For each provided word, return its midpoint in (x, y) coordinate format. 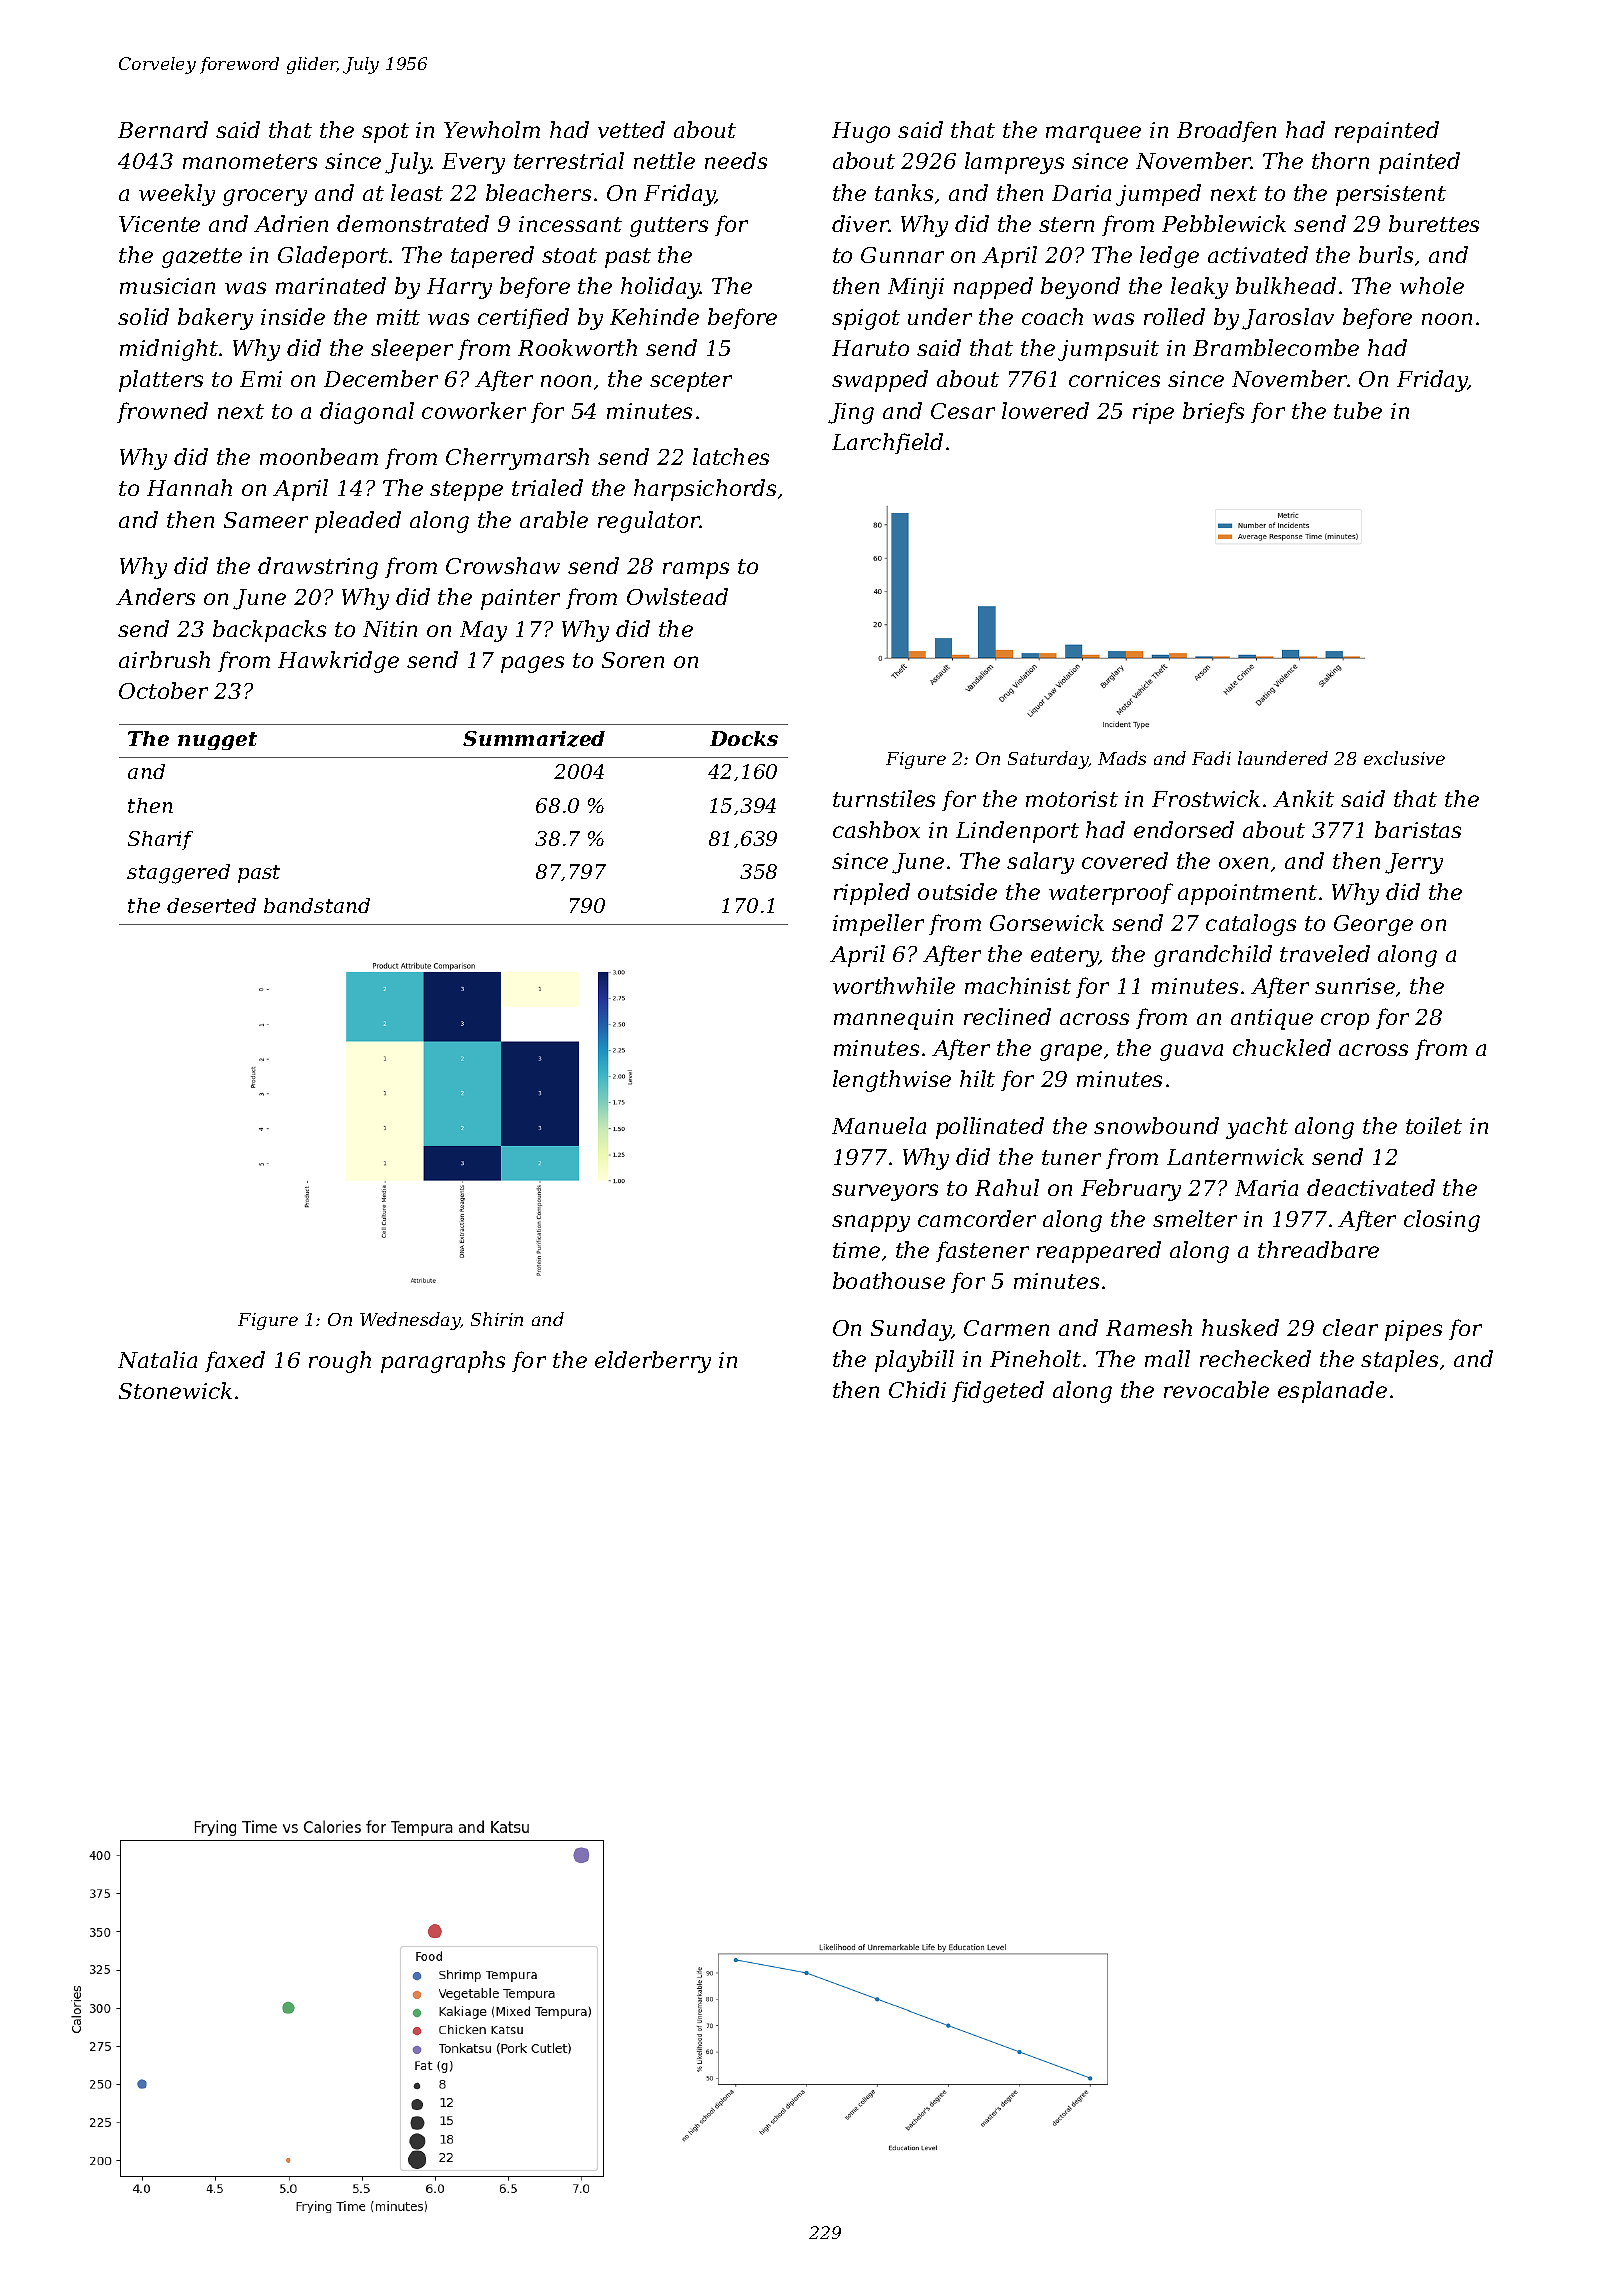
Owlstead (677, 596)
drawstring (318, 568)
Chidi (917, 1389)
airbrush (164, 659)
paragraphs (443, 1362)
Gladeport (333, 257)
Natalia (157, 1359)
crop (1345, 1021)
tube (1358, 410)
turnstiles (884, 798)
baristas (1418, 829)
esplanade (1332, 1392)
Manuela (879, 1125)
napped (993, 288)
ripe (1153, 413)
